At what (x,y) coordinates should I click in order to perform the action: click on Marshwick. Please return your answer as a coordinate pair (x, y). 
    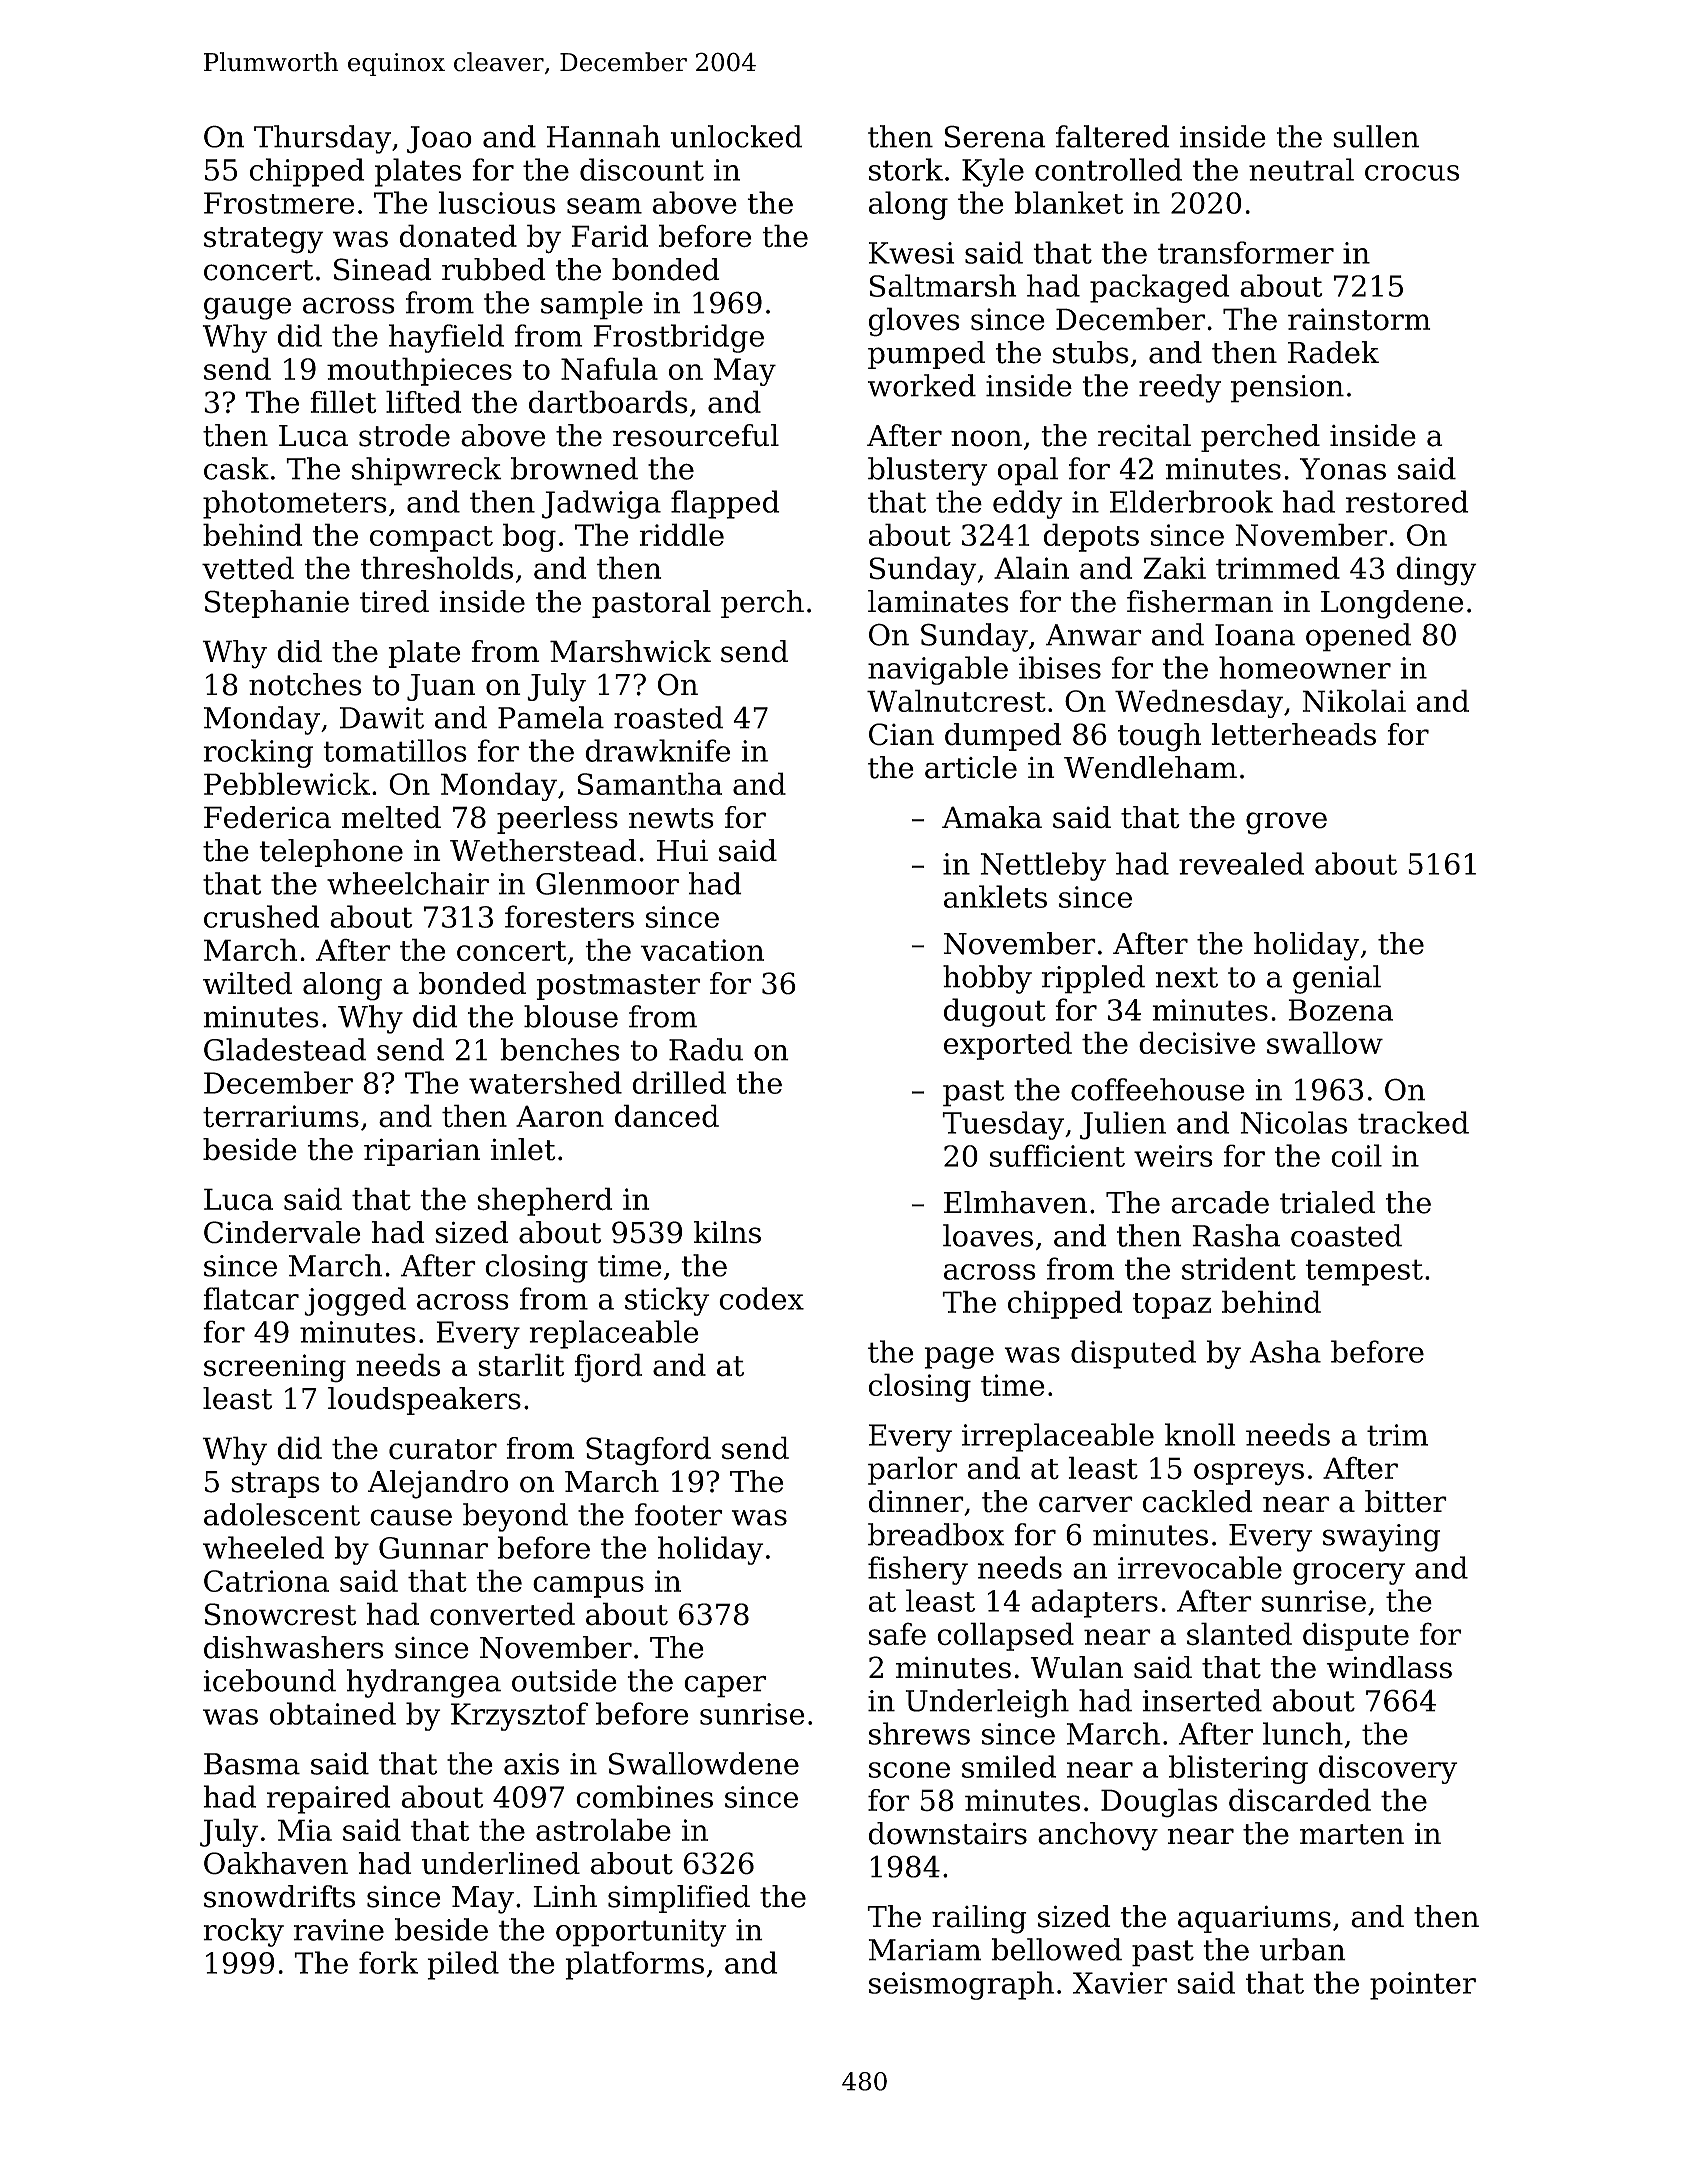
    Looking at the image, I should click on (630, 651).
